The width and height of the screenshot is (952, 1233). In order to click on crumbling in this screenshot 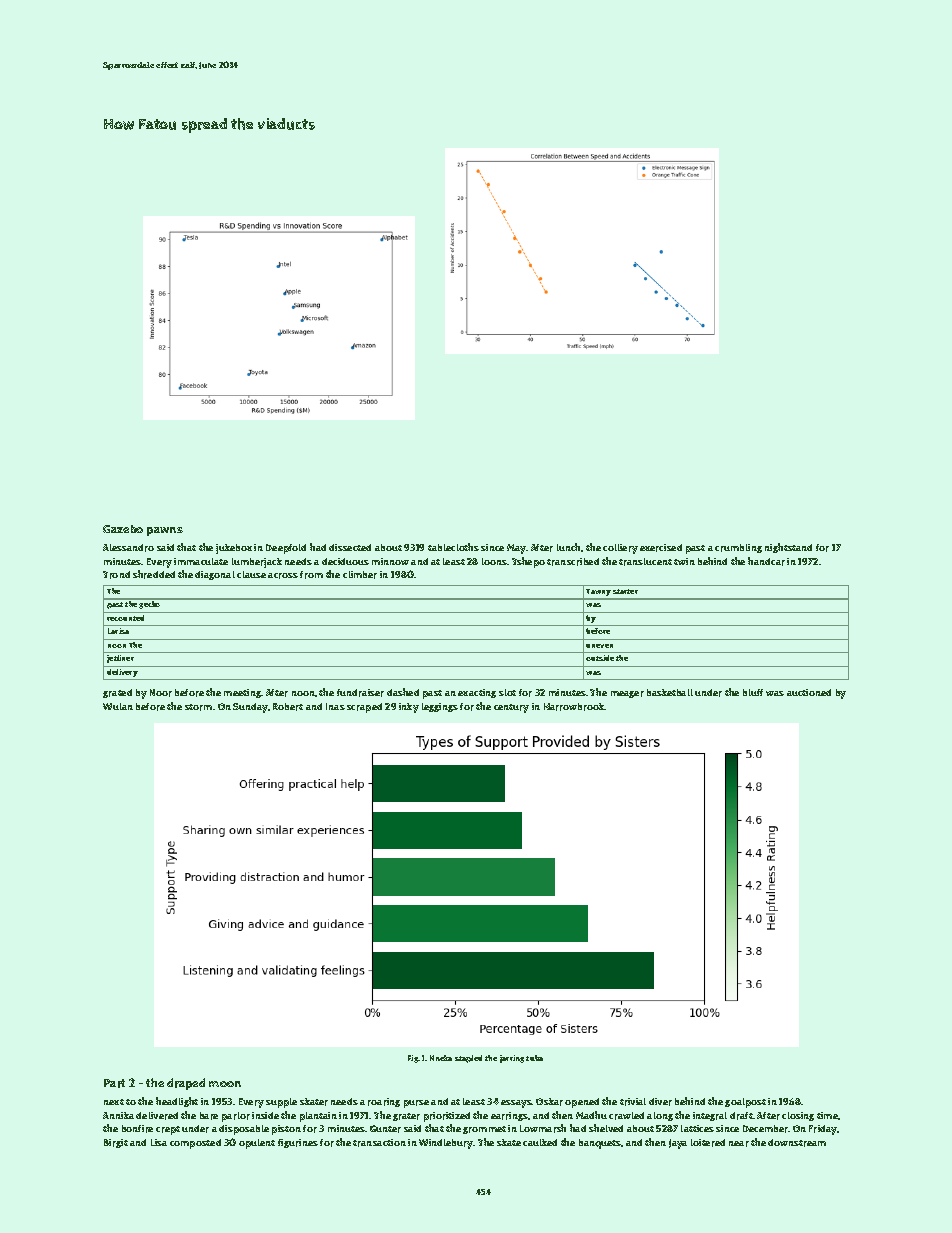, I will do `click(738, 548)`.
